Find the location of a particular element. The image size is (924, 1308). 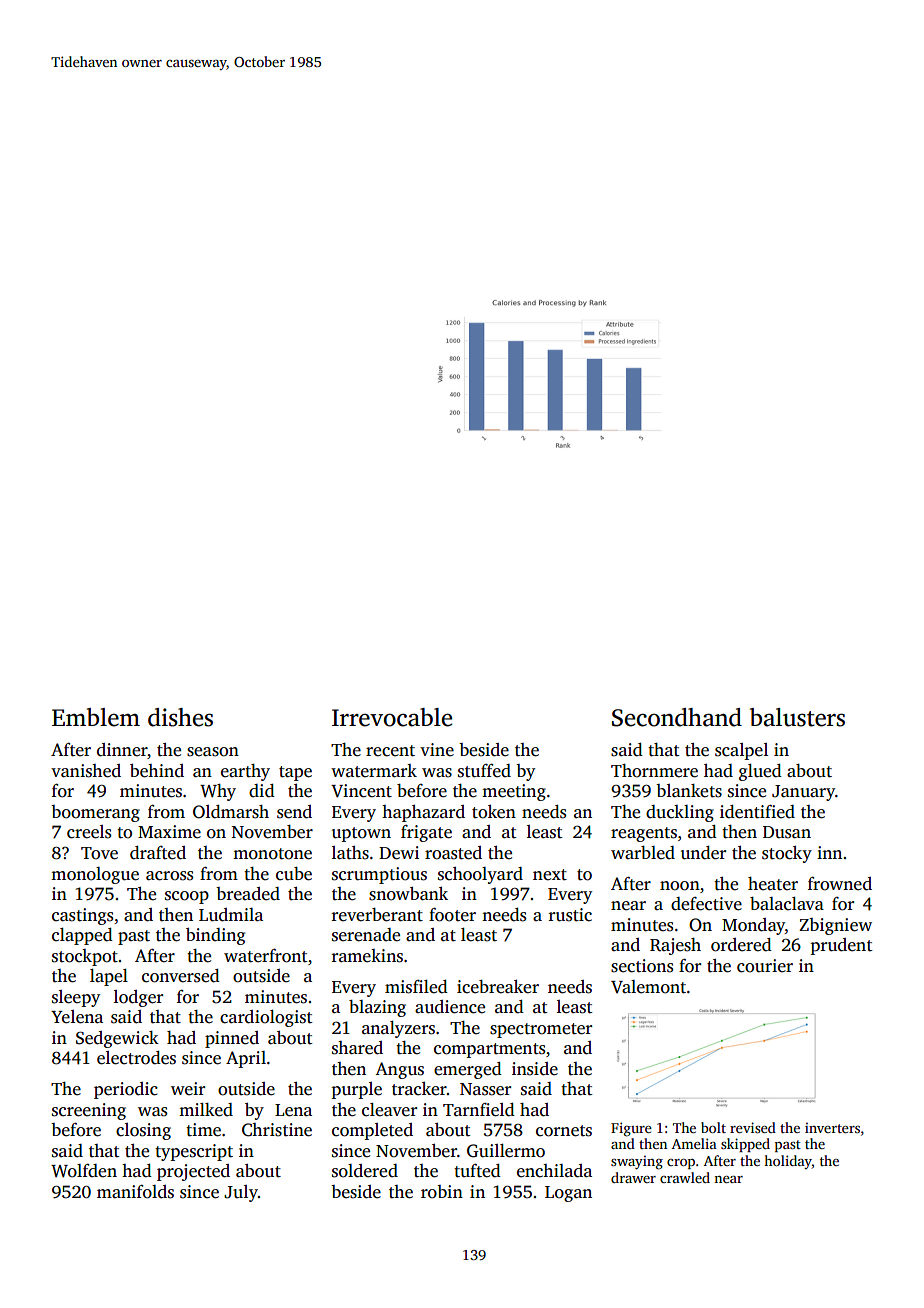

manifolds is located at coordinates (135, 1192).
